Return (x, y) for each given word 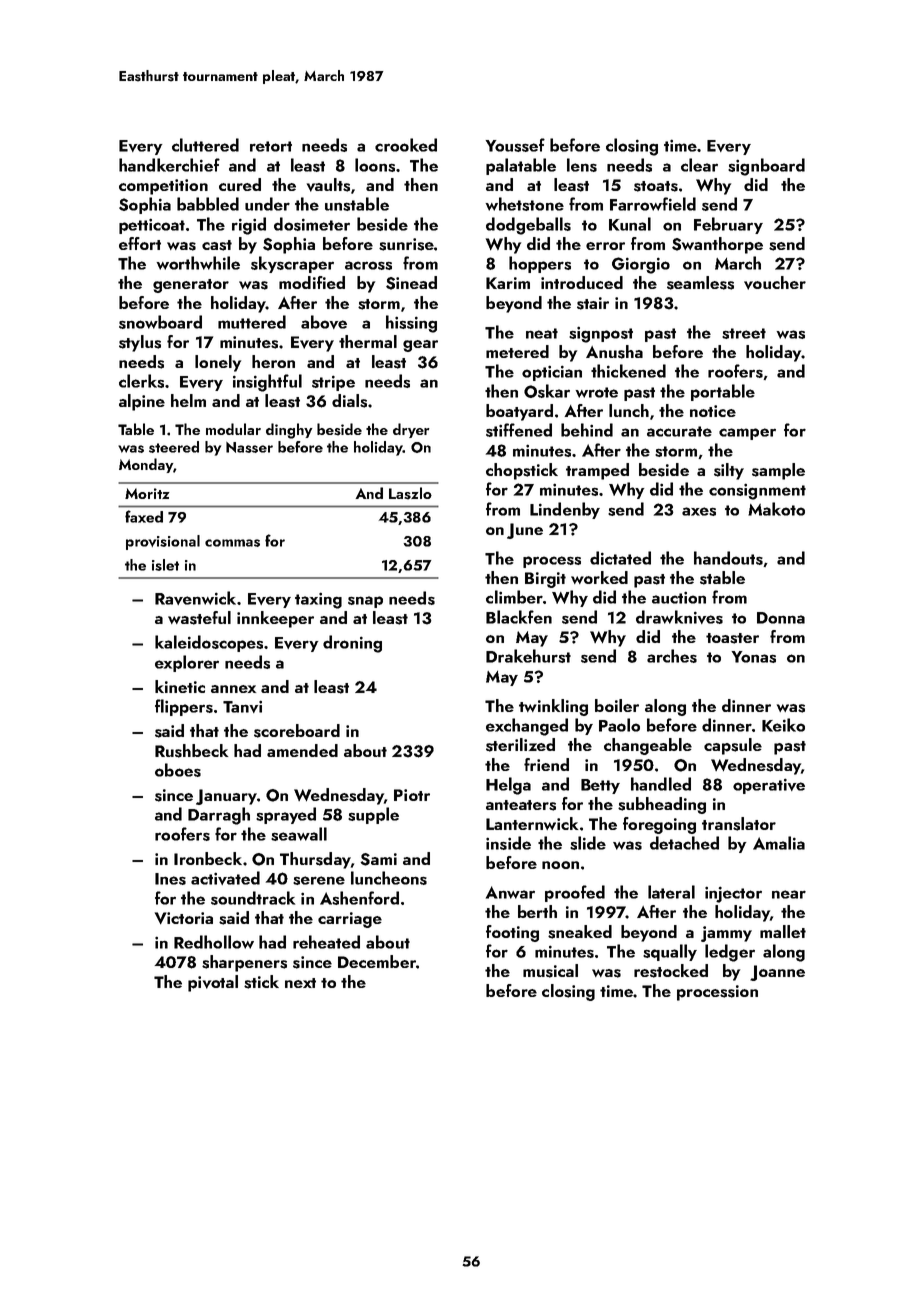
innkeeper (275, 619)
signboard (766, 167)
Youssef (515, 145)
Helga (508, 786)
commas (232, 543)
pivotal (213, 983)
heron (273, 361)
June (525, 531)
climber (514, 597)
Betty (600, 786)
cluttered (205, 145)
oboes (178, 770)
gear (420, 346)
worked (599, 577)
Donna (781, 618)
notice (713, 411)
